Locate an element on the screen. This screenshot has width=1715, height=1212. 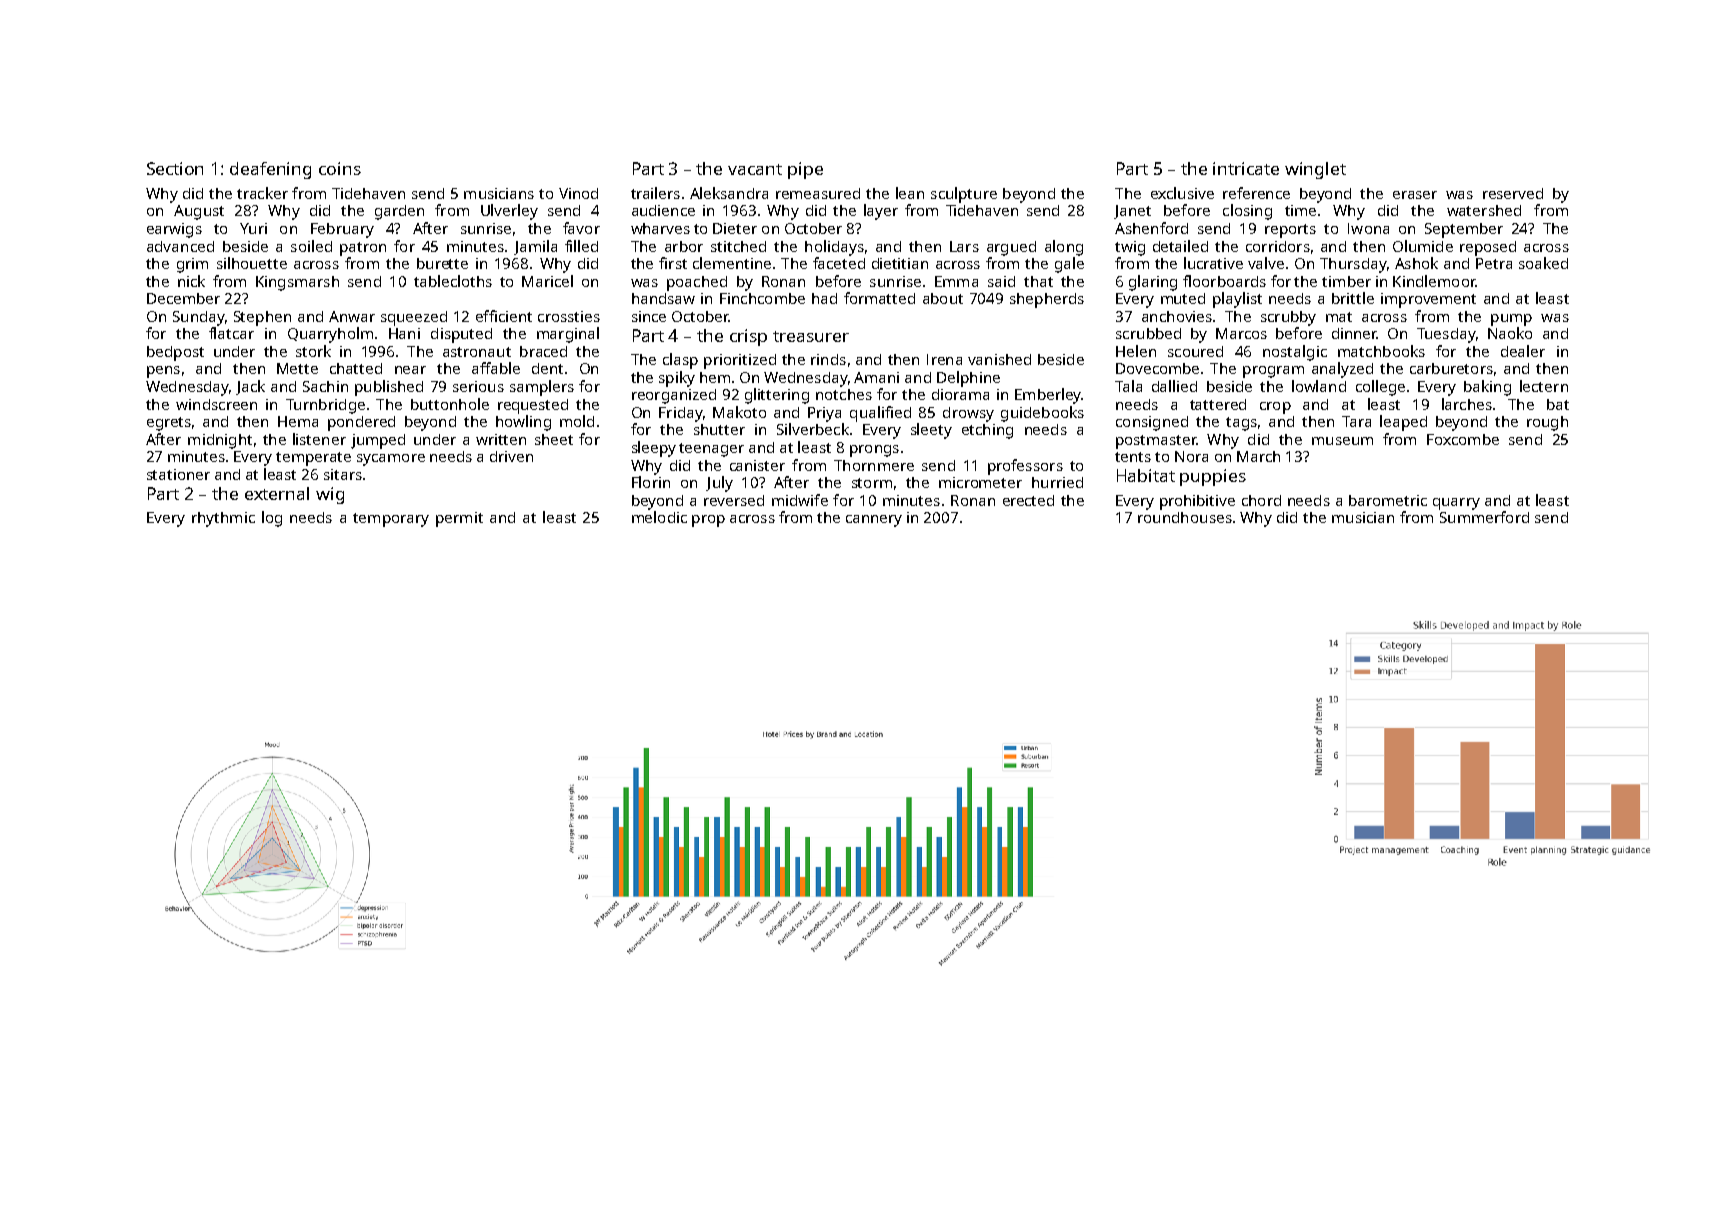
shepherds is located at coordinates (1047, 300).
